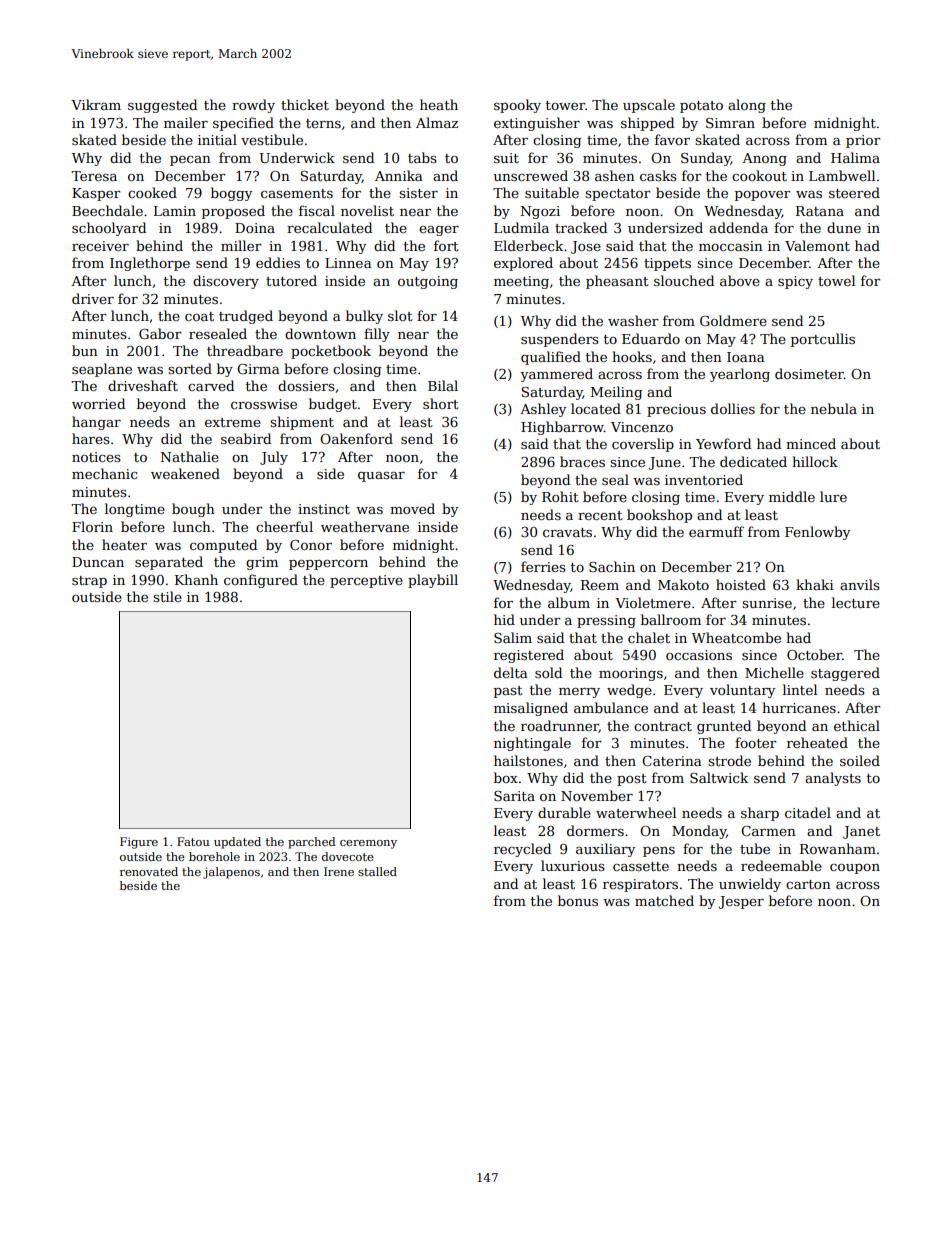 This page has width=952, height=1233. I want to click on renovated, so click(149, 871).
